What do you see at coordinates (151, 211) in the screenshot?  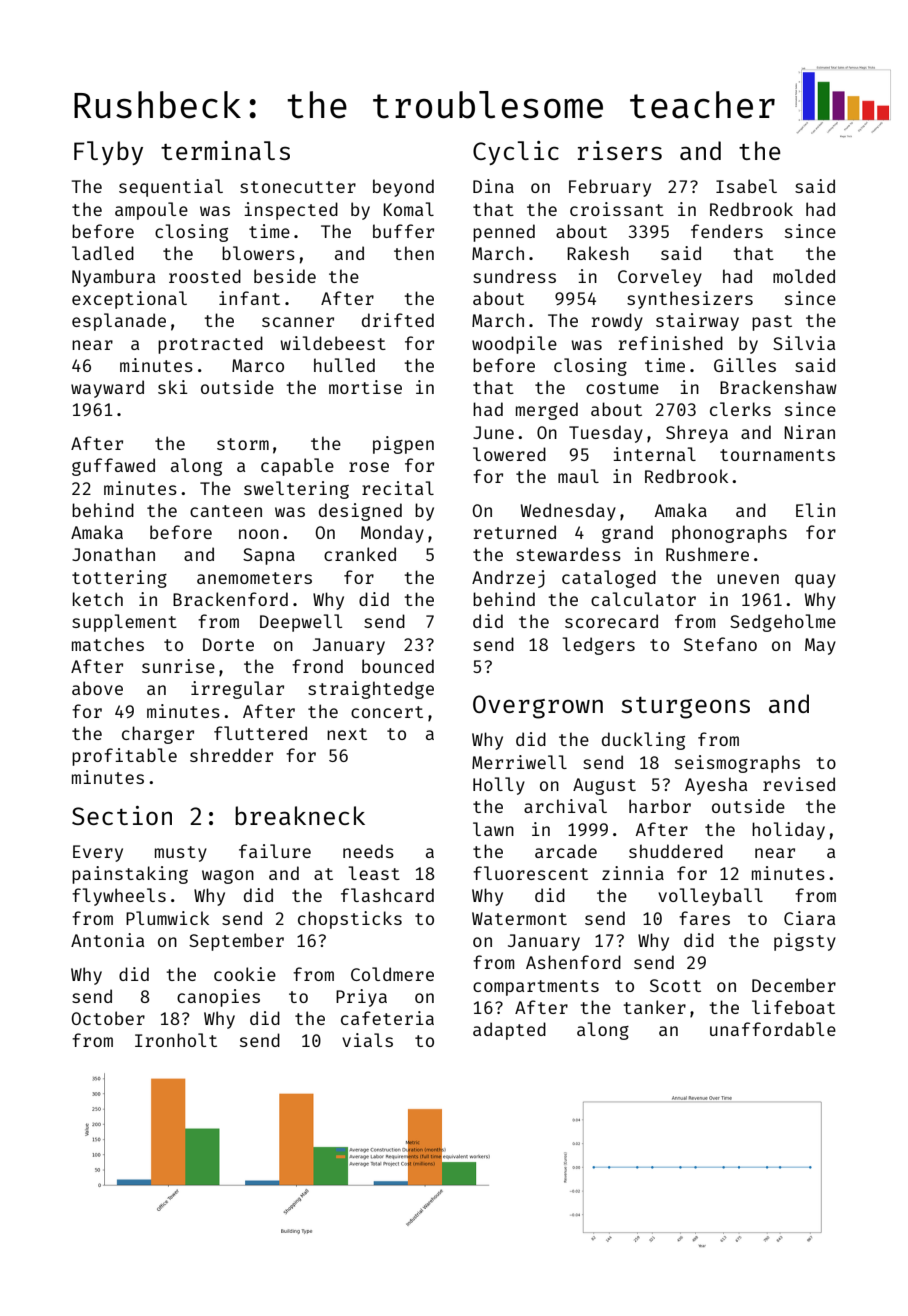 I see `ampoule` at bounding box center [151, 211].
